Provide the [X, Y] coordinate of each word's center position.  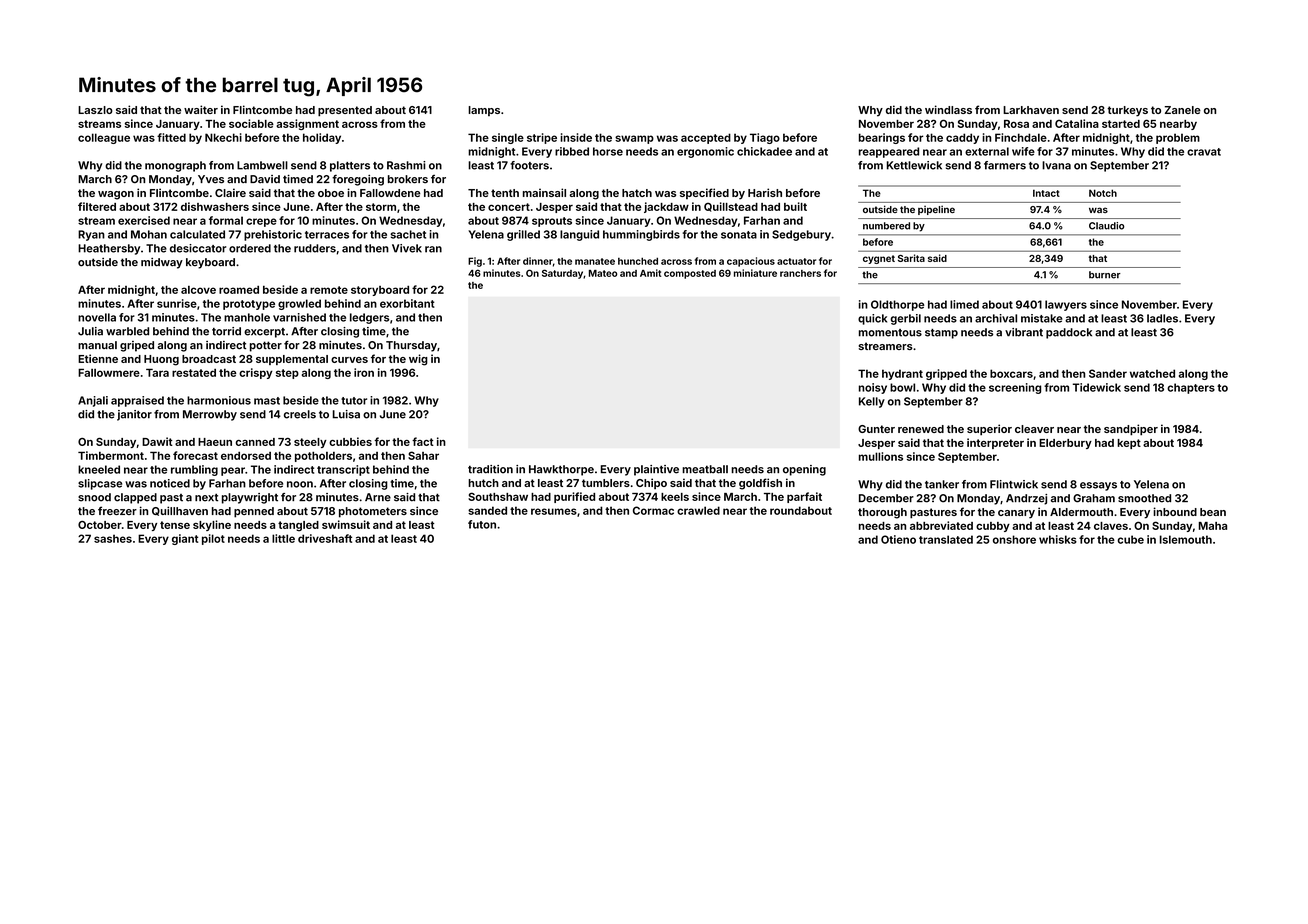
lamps [484, 111]
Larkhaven [1031, 110]
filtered [97, 206]
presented [345, 111]
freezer [117, 510]
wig [418, 360]
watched [1152, 373]
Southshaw [498, 496]
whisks [1058, 539]
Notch [1103, 193]
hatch [637, 193]
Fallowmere [109, 372]
